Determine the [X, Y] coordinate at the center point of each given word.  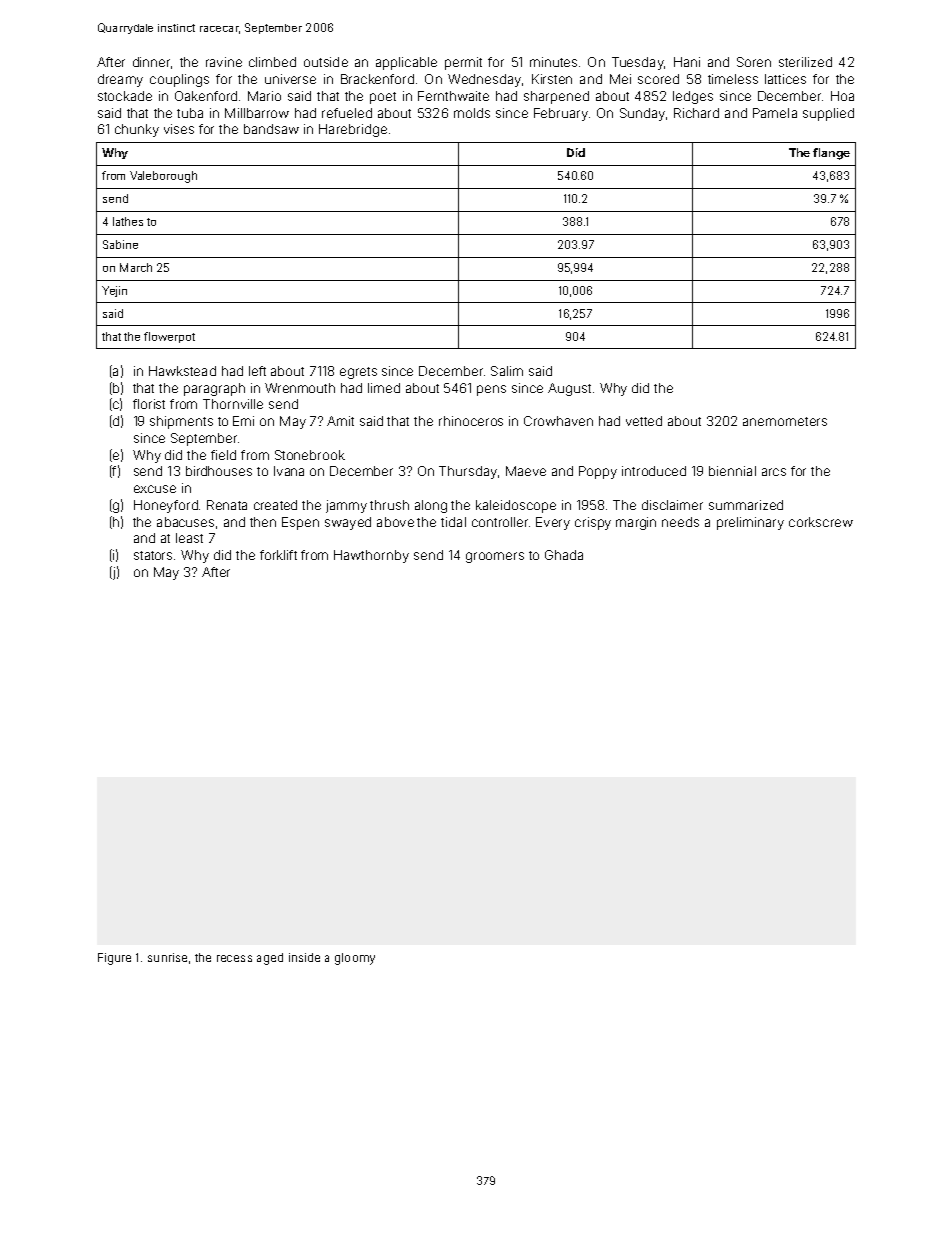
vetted [644, 421]
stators [153, 555]
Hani [687, 62]
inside [304, 957]
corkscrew [821, 522]
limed [384, 388]
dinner [151, 62]
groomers [495, 557]
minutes [553, 62]
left [257, 371]
